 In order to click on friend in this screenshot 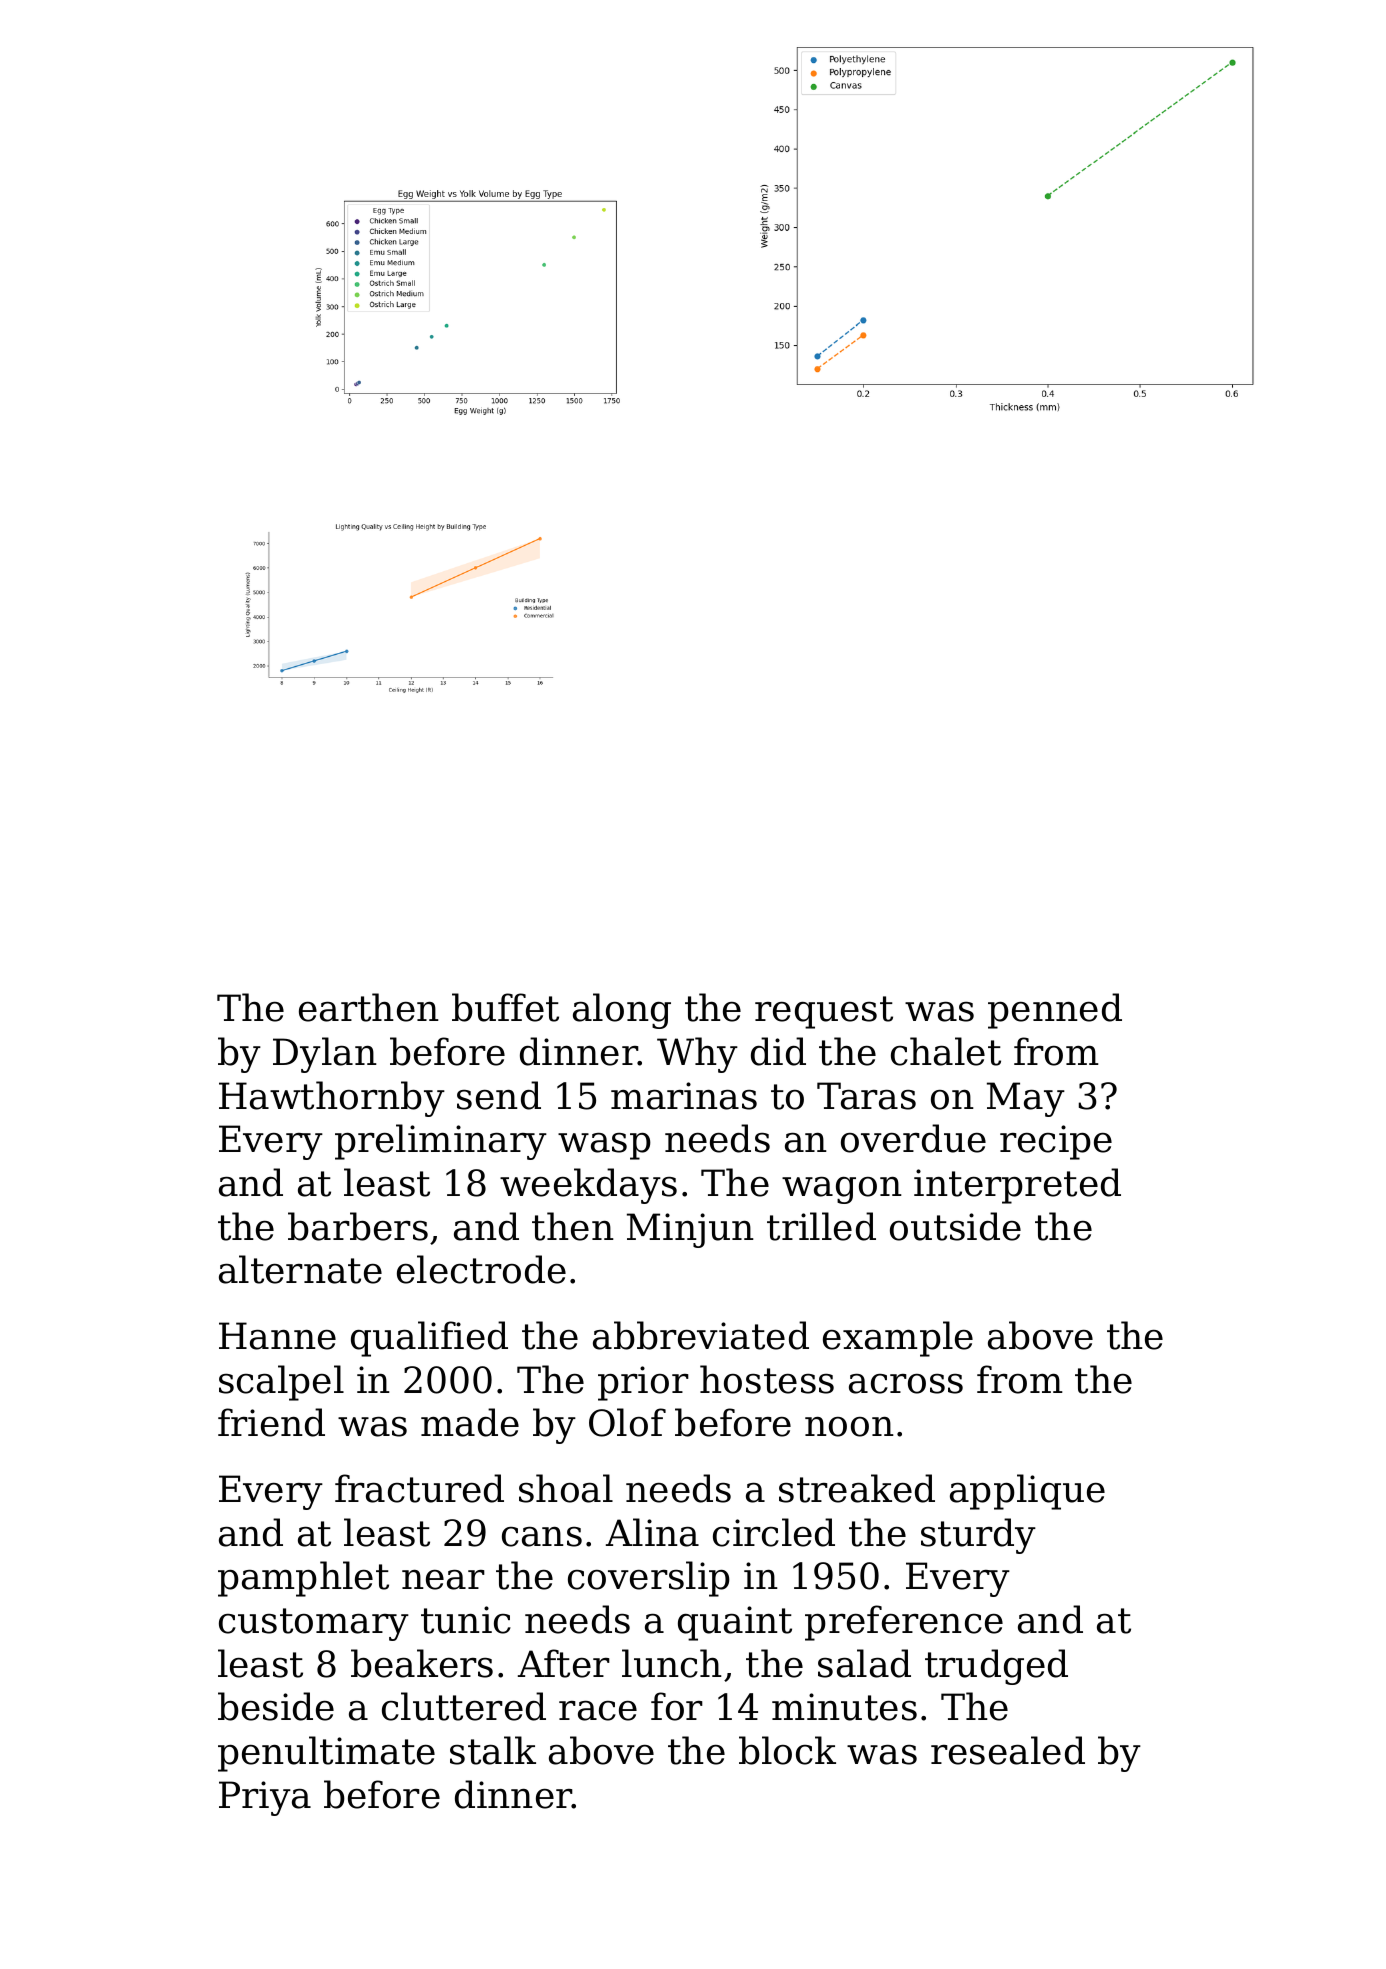, I will do `click(271, 1422)`.
